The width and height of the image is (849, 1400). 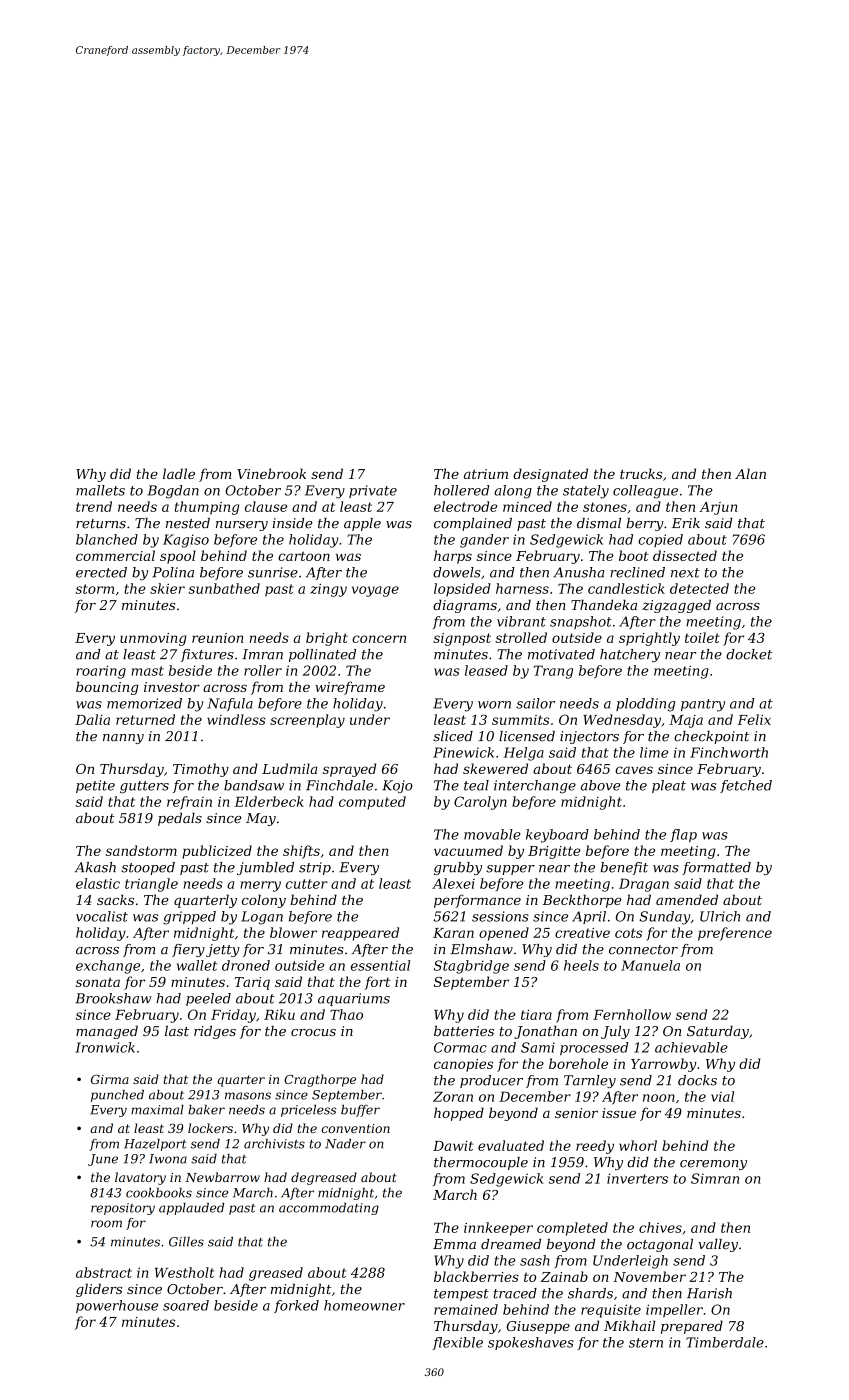 What do you see at coordinates (246, 965) in the image?
I see `droned` at bounding box center [246, 965].
